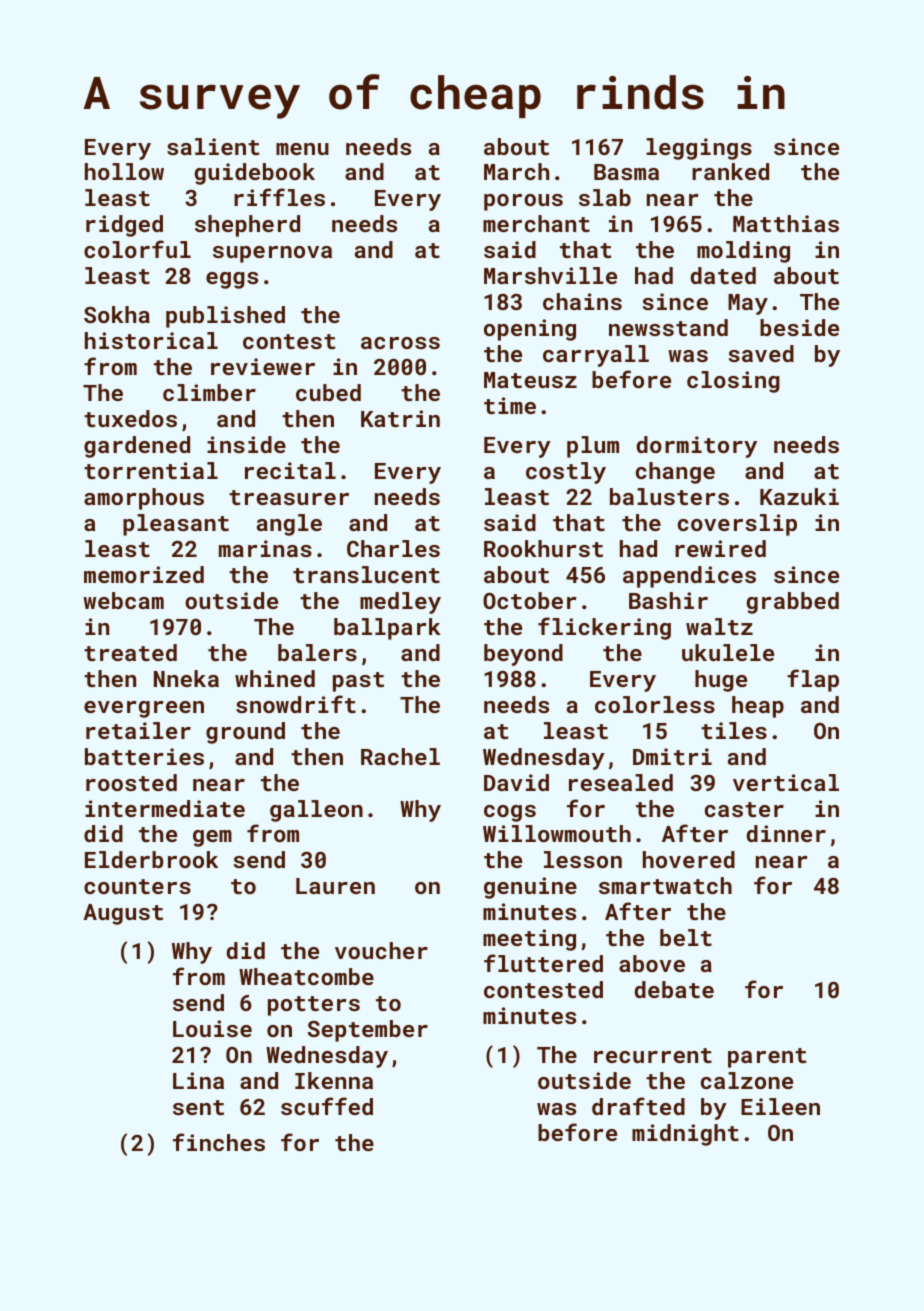  What do you see at coordinates (316, 811) in the page?
I see `galleon` at bounding box center [316, 811].
